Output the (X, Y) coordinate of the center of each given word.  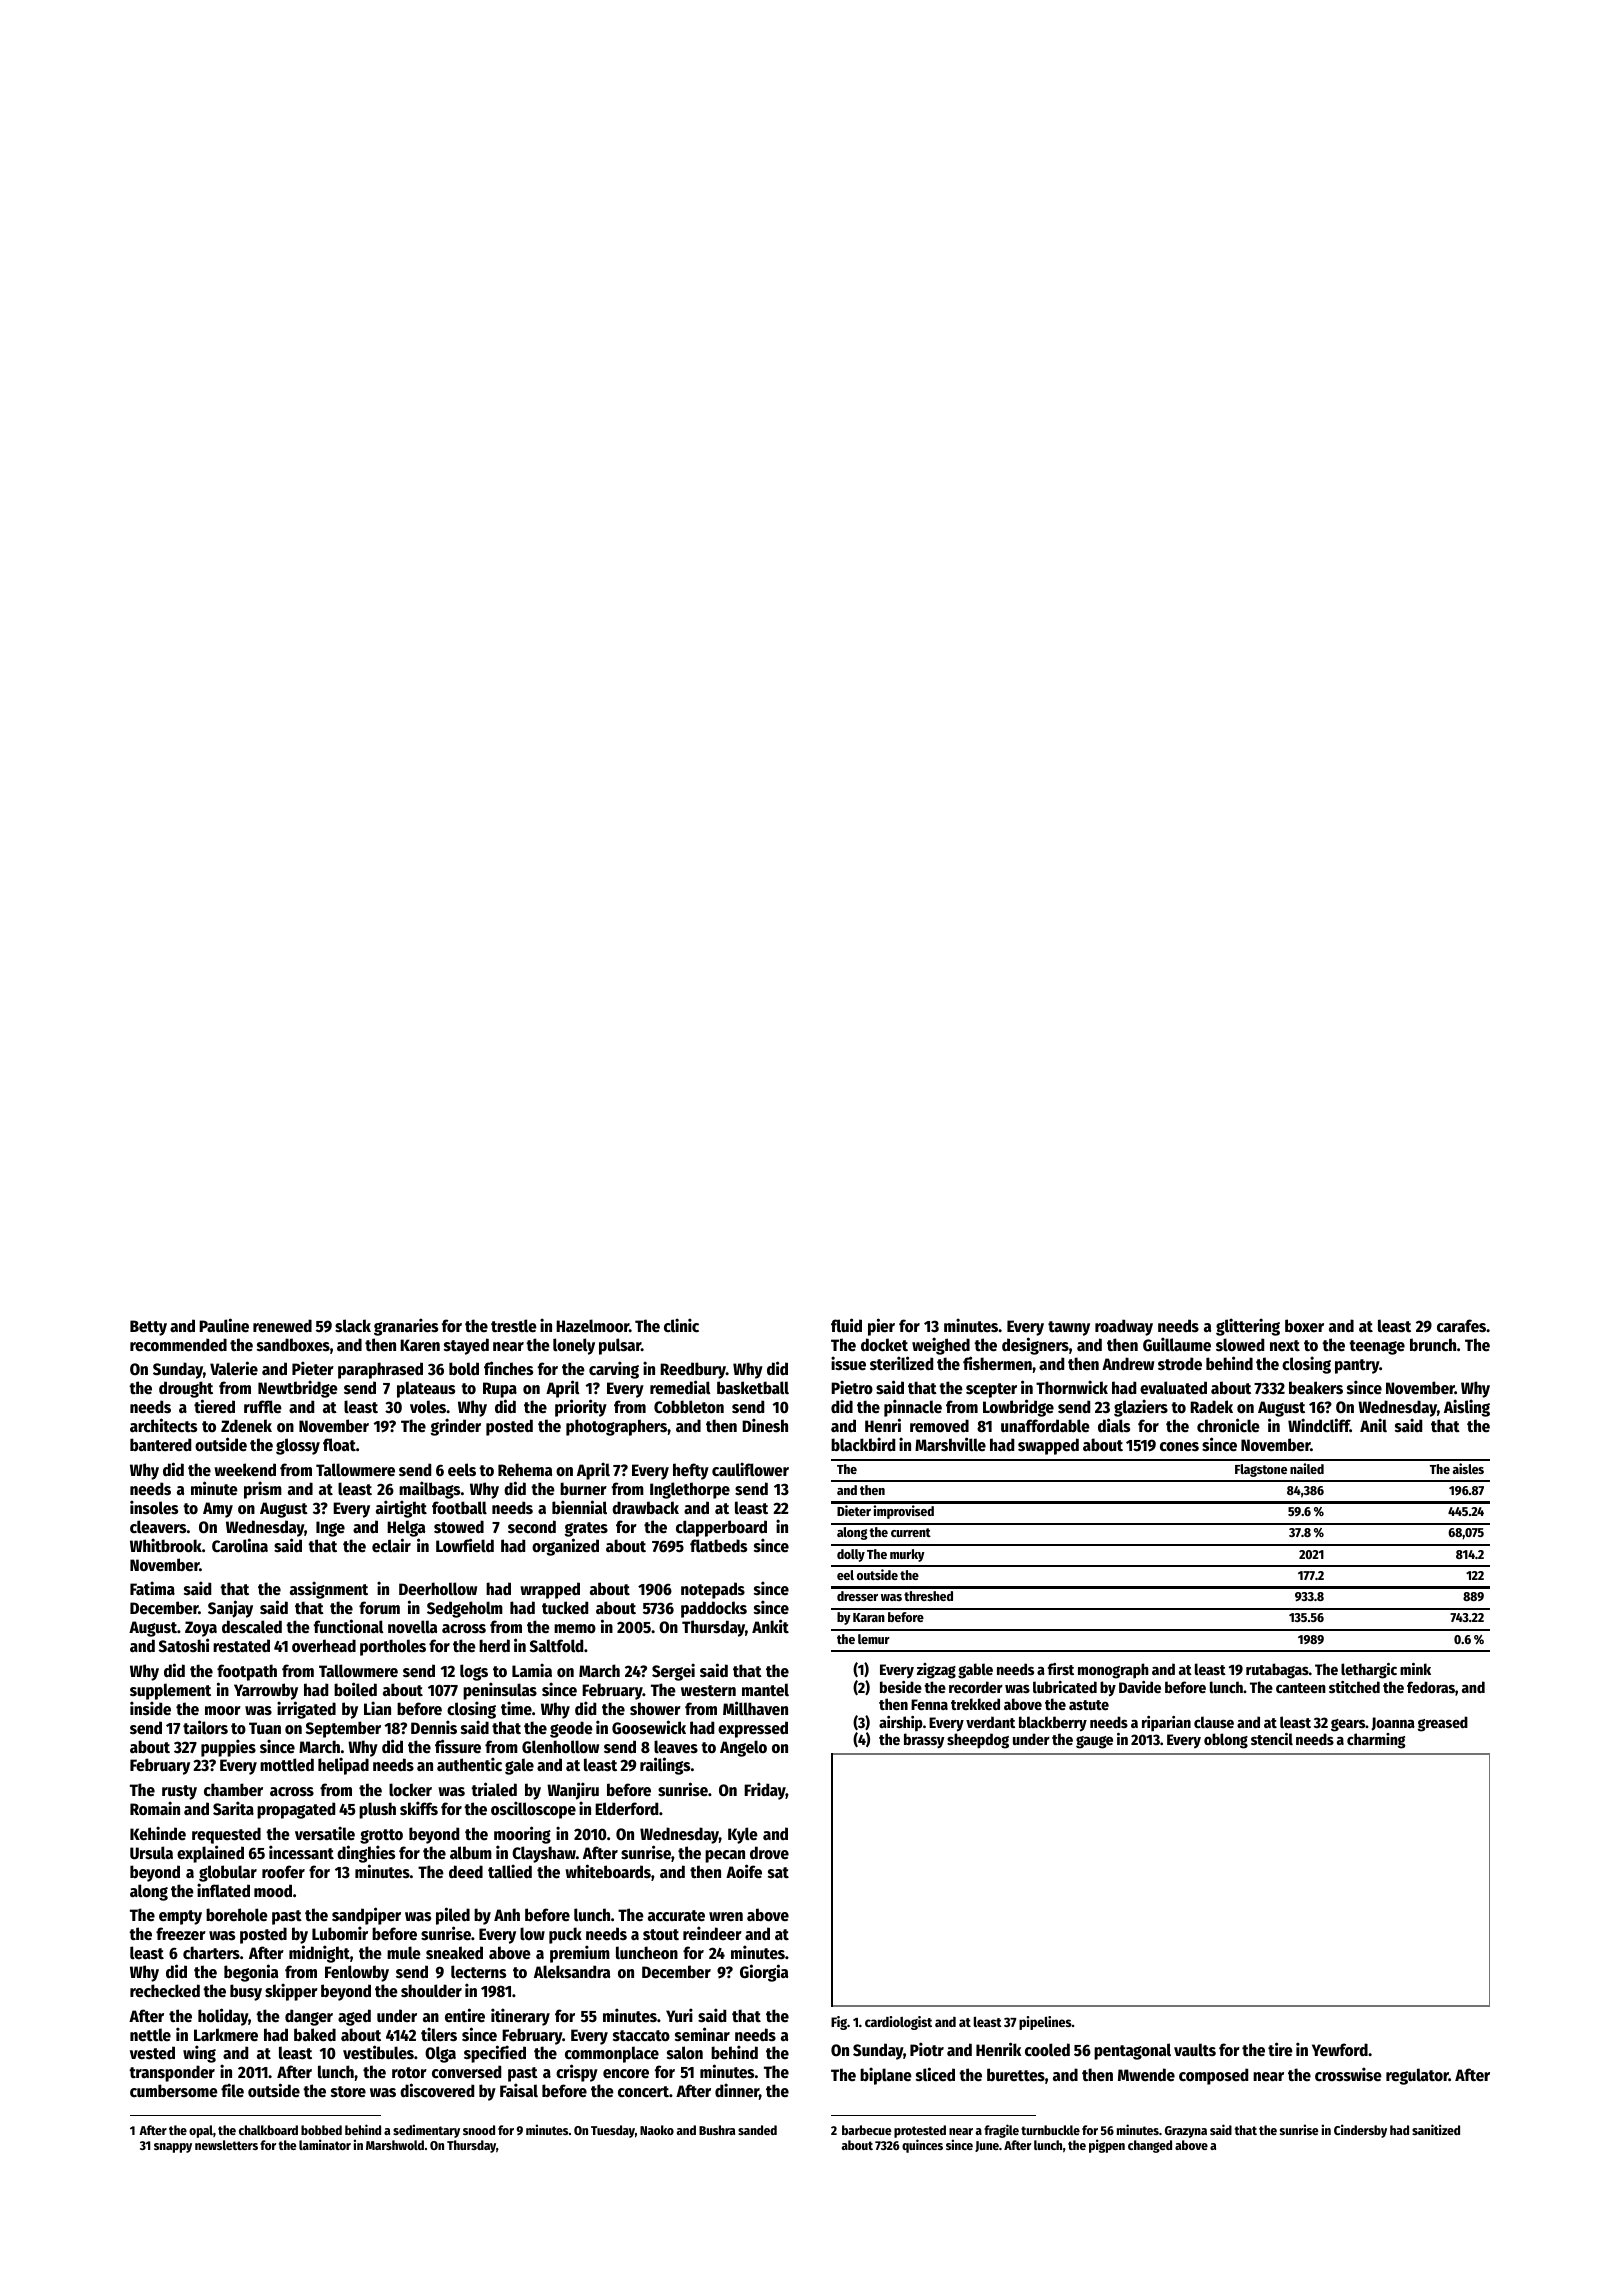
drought (186, 1390)
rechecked (165, 1991)
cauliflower (750, 1469)
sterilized (901, 1363)
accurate (676, 1916)
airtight (401, 1509)
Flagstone (1261, 1470)
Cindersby (1360, 2131)
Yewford (1340, 2050)
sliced (935, 2074)
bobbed (321, 2130)
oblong (1226, 1741)
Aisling (1467, 1408)
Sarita (233, 1808)
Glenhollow (560, 1747)
